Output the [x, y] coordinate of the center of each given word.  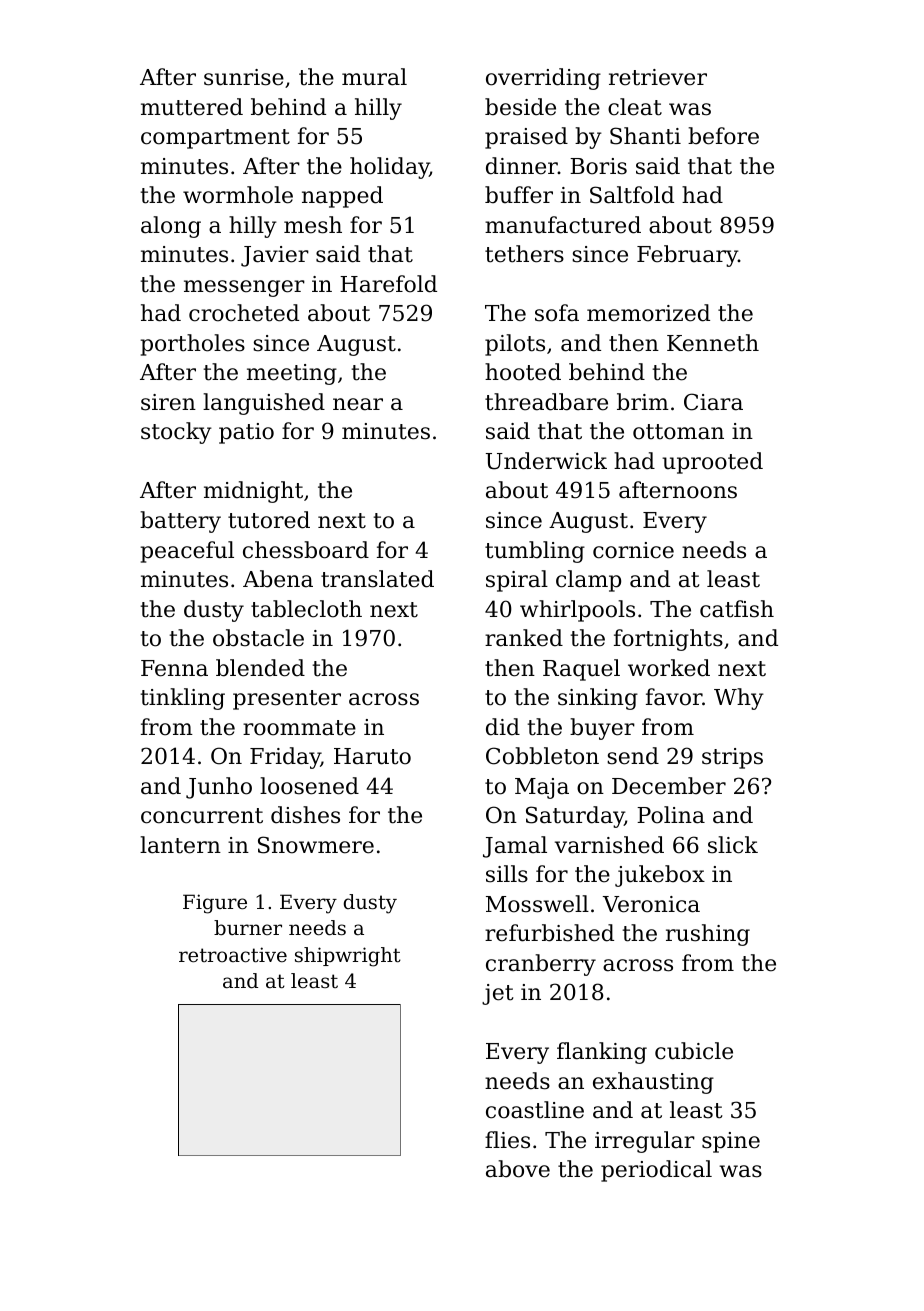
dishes [305, 815]
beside [520, 107]
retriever [658, 77]
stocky [176, 433]
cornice [633, 550]
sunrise [244, 77]
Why [739, 699]
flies [507, 1140]
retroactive [233, 955]
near [358, 404]
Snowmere [316, 845]
